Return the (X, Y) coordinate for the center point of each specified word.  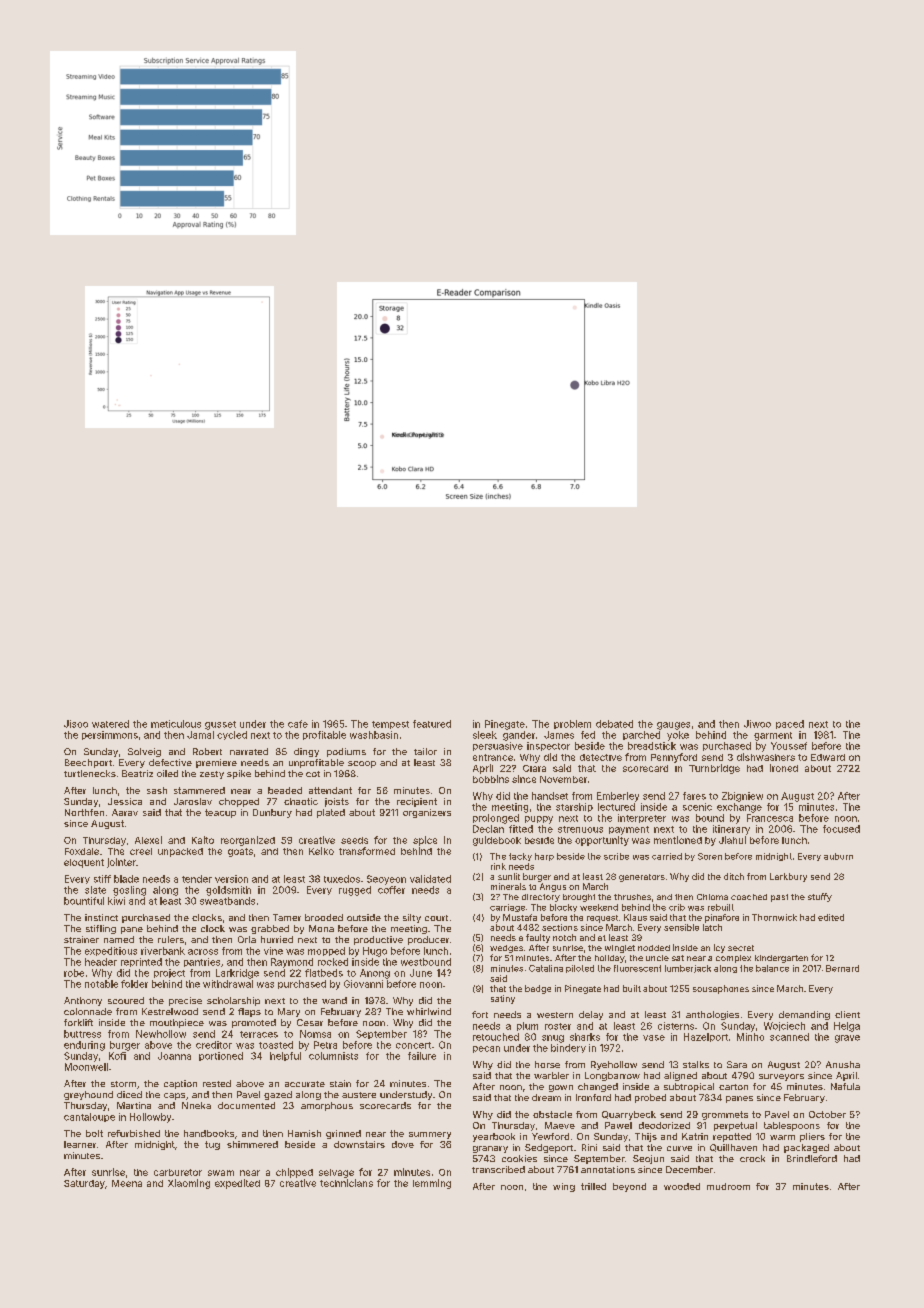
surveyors (781, 1077)
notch (564, 937)
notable (101, 984)
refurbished (134, 1133)
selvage (336, 1173)
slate (95, 890)
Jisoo (76, 724)
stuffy (820, 897)
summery (430, 1135)
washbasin (374, 735)
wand (334, 1000)
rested (217, 1083)
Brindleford (812, 1158)
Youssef (789, 746)
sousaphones (721, 989)
